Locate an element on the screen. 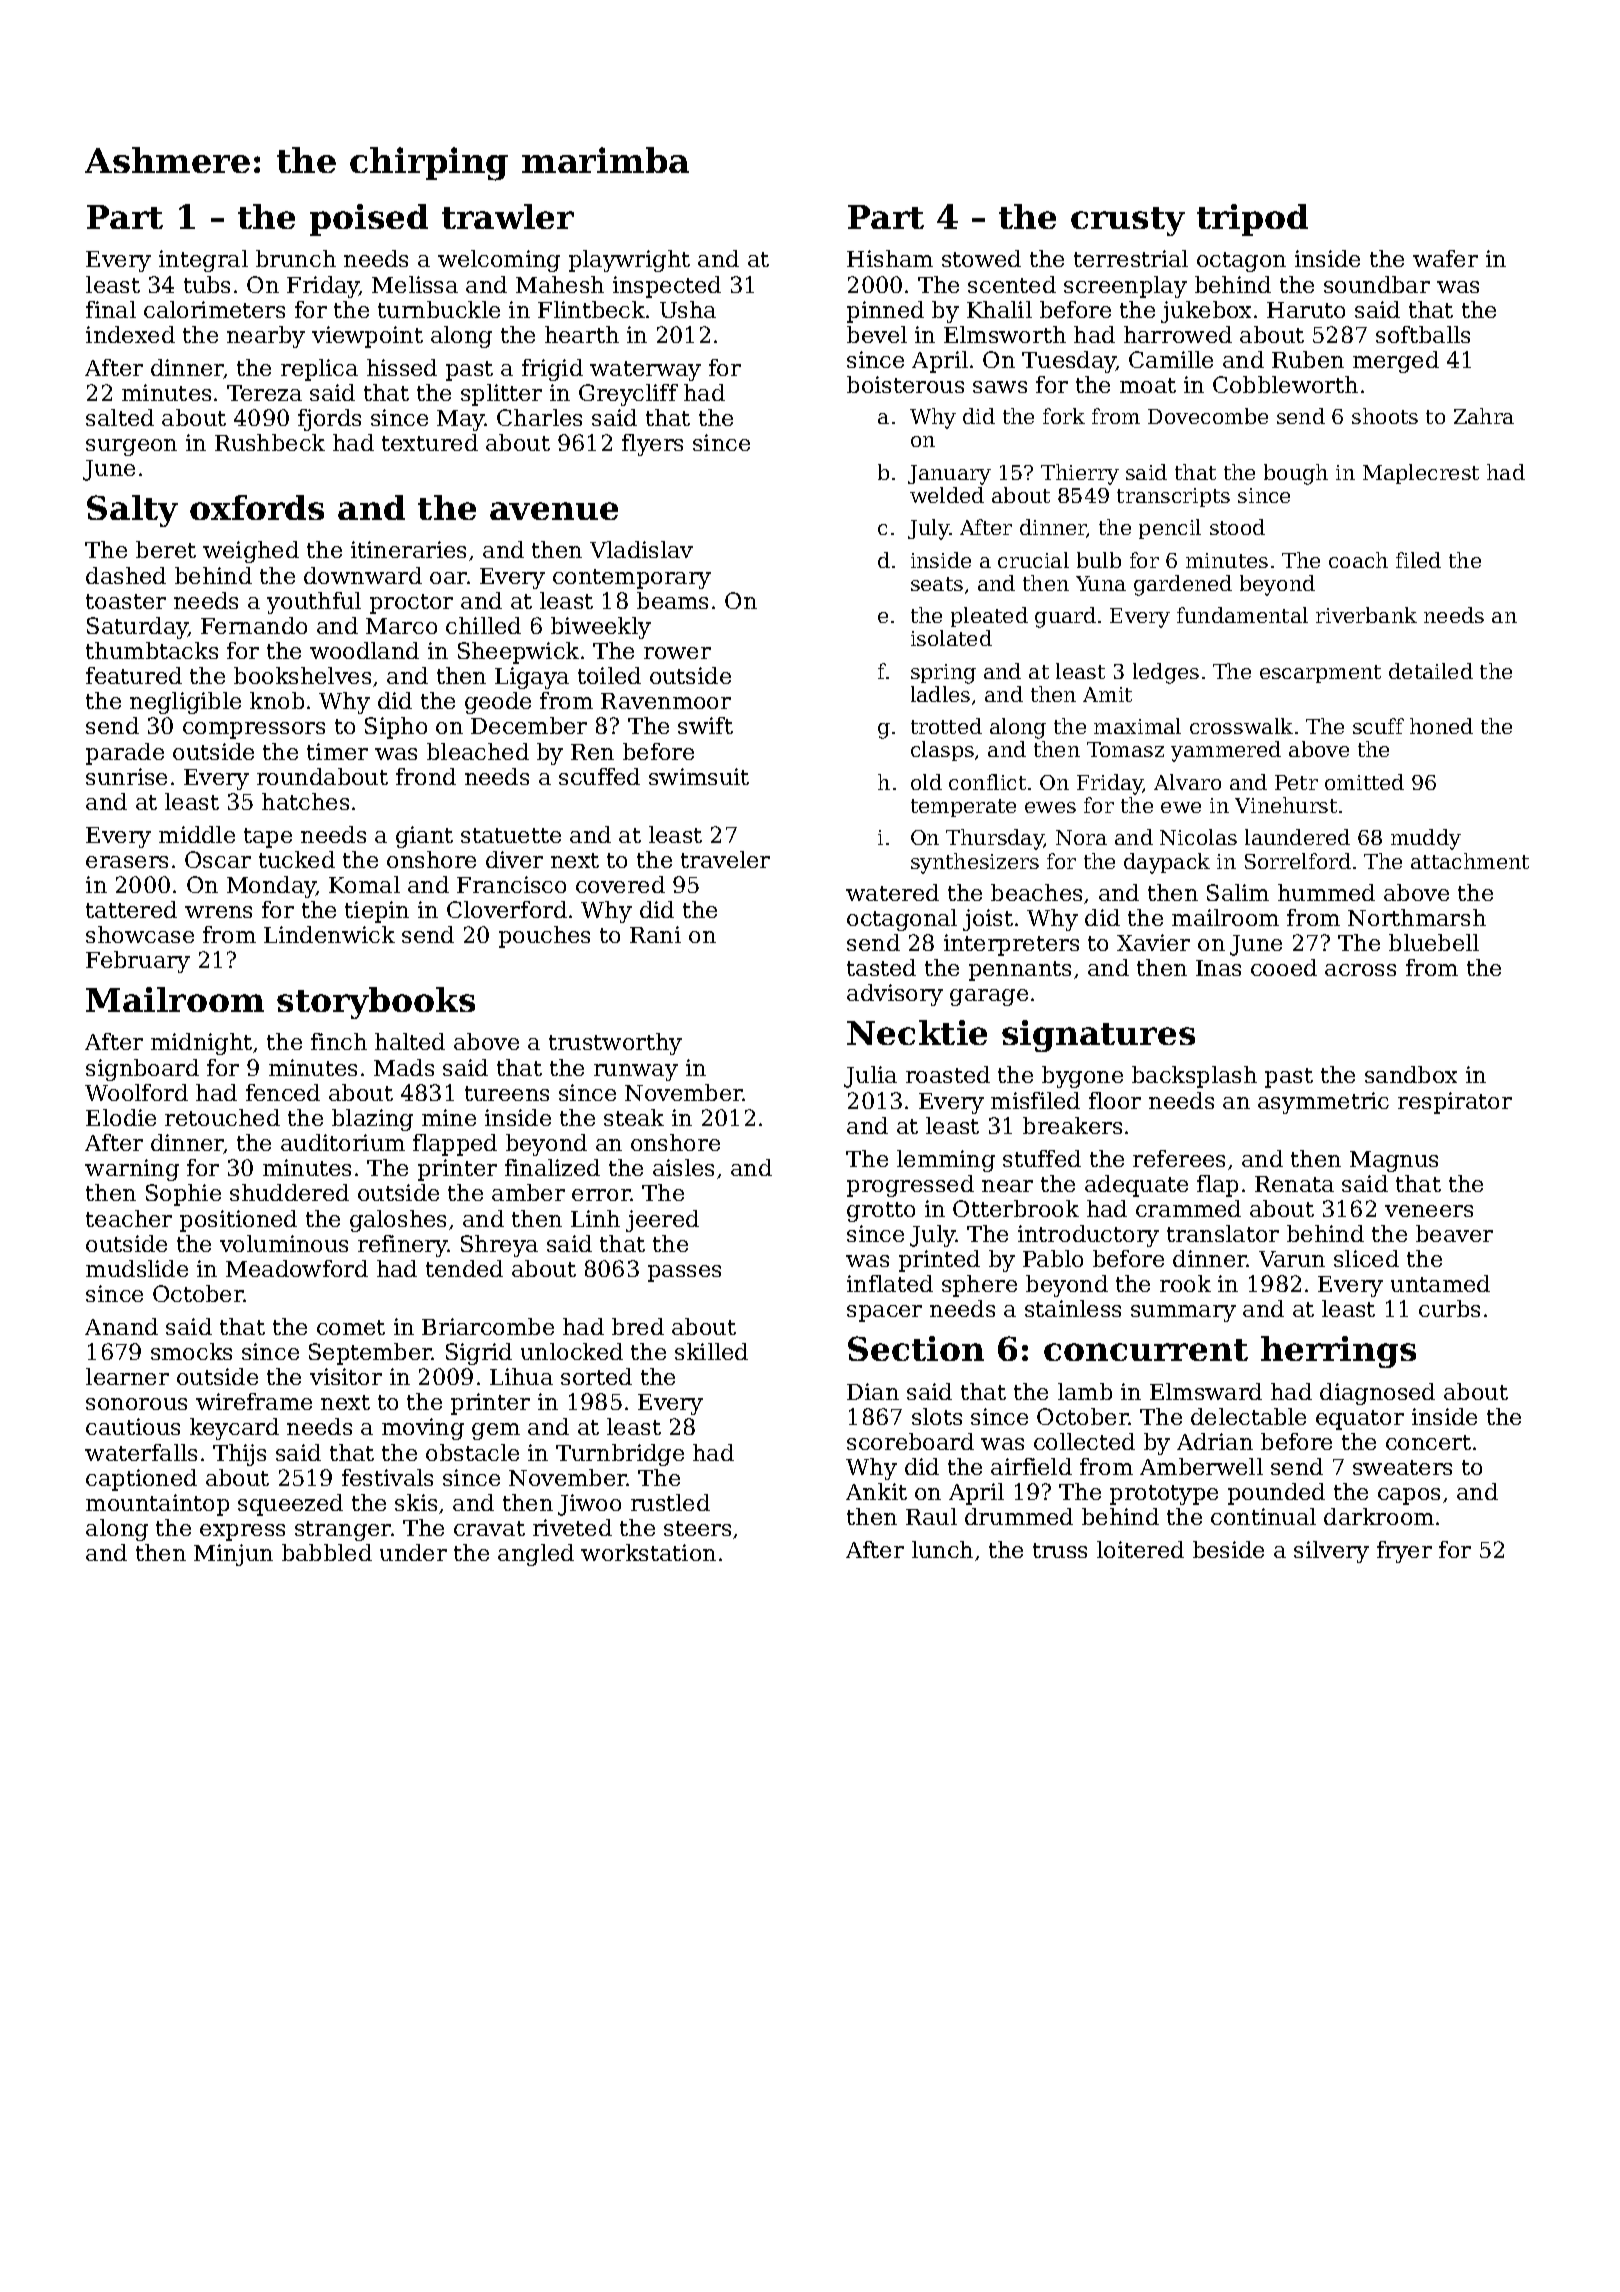 The width and height of the screenshot is (1620, 2292). May is located at coordinates (461, 420).
